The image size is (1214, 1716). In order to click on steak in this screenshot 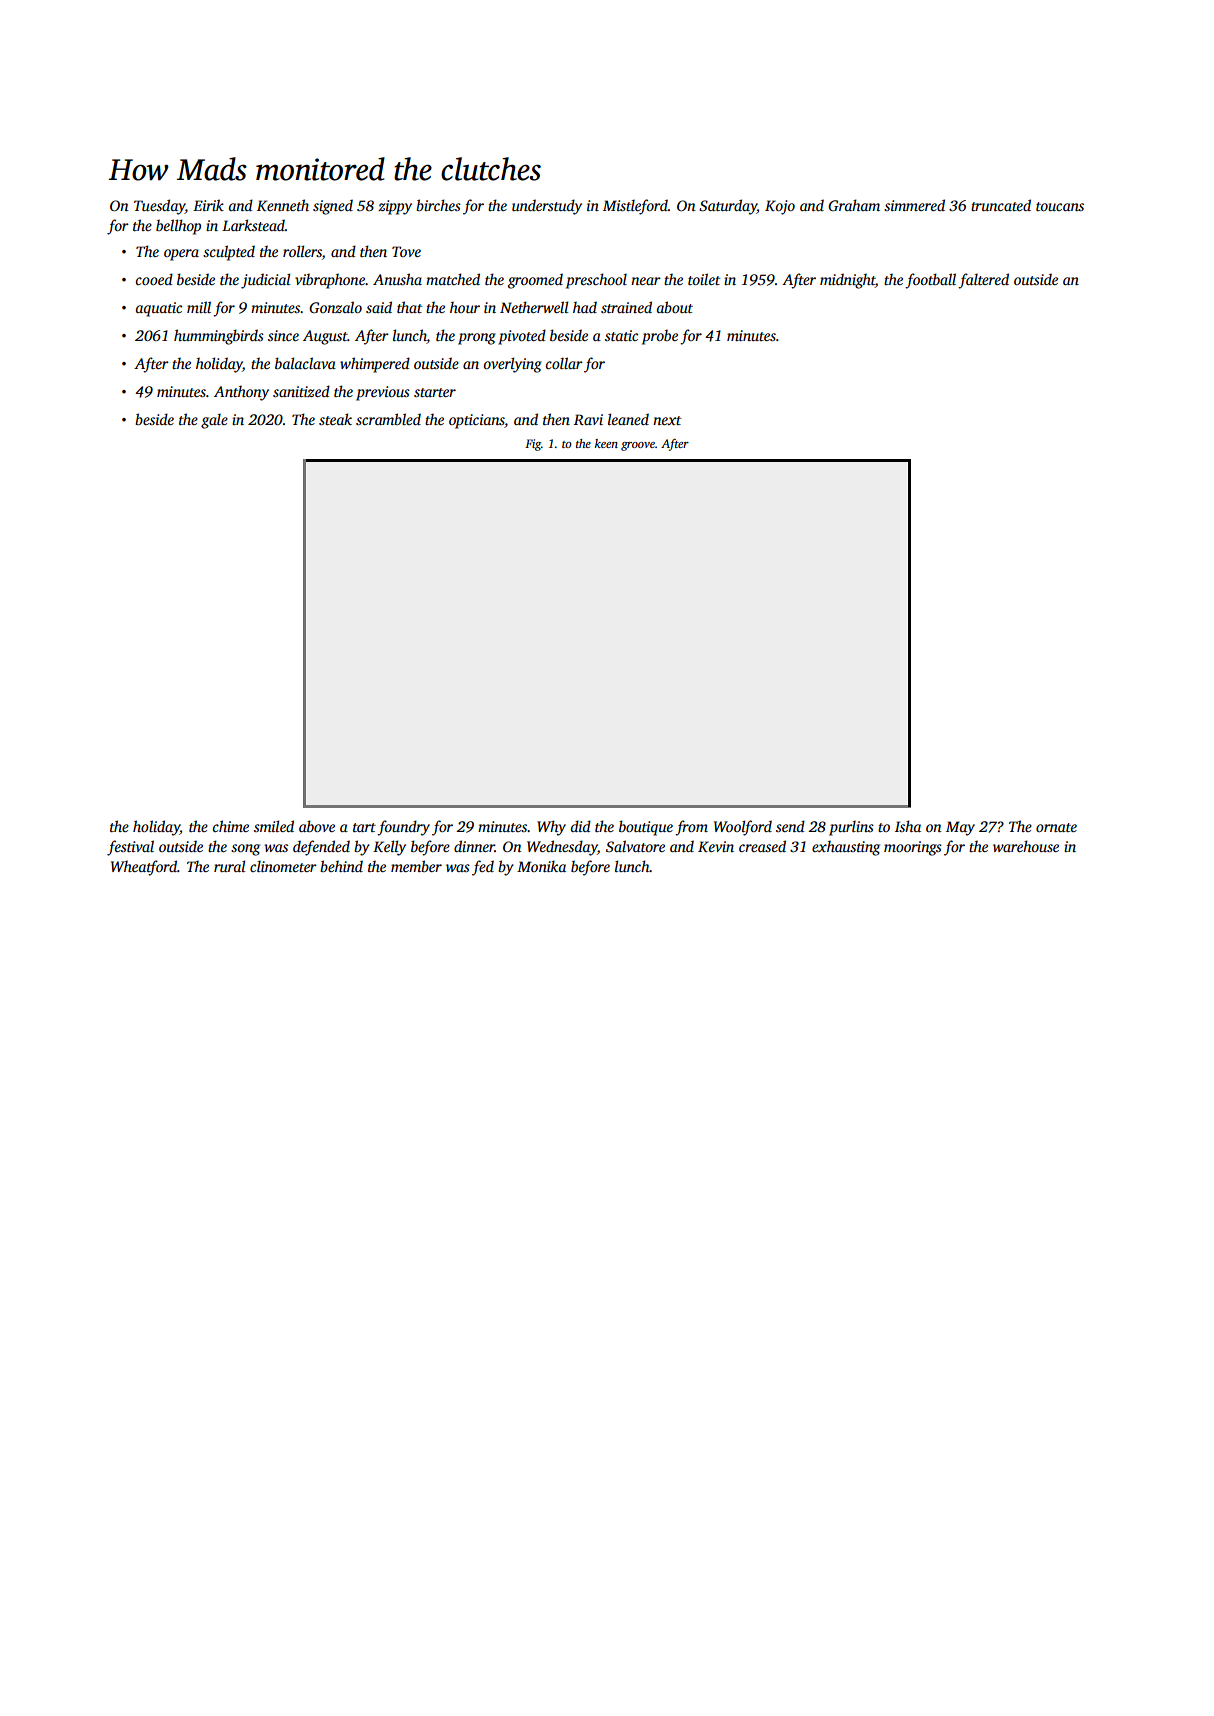, I will do `click(335, 419)`.
